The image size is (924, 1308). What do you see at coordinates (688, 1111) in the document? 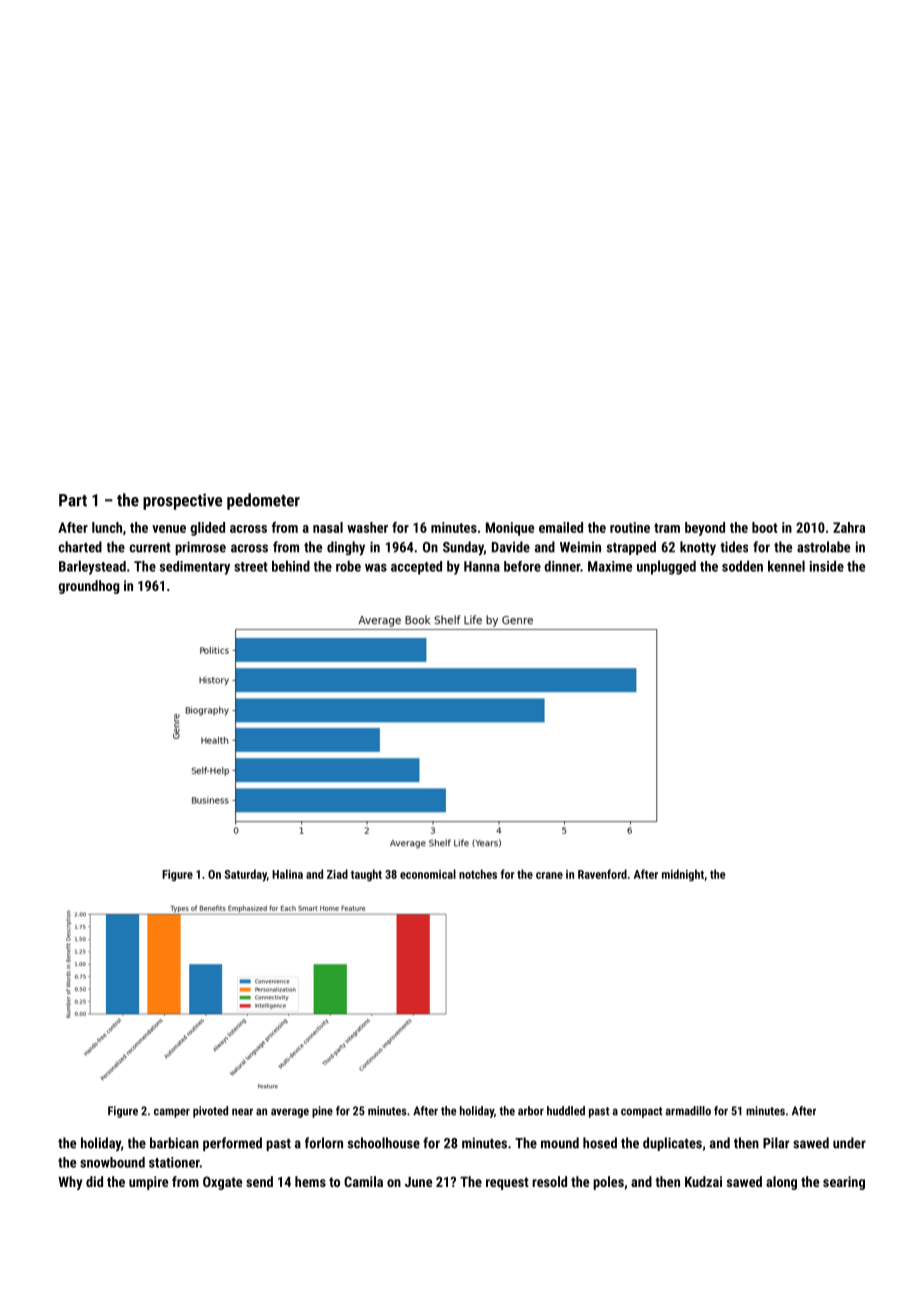
I see `armadillo` at bounding box center [688, 1111].
